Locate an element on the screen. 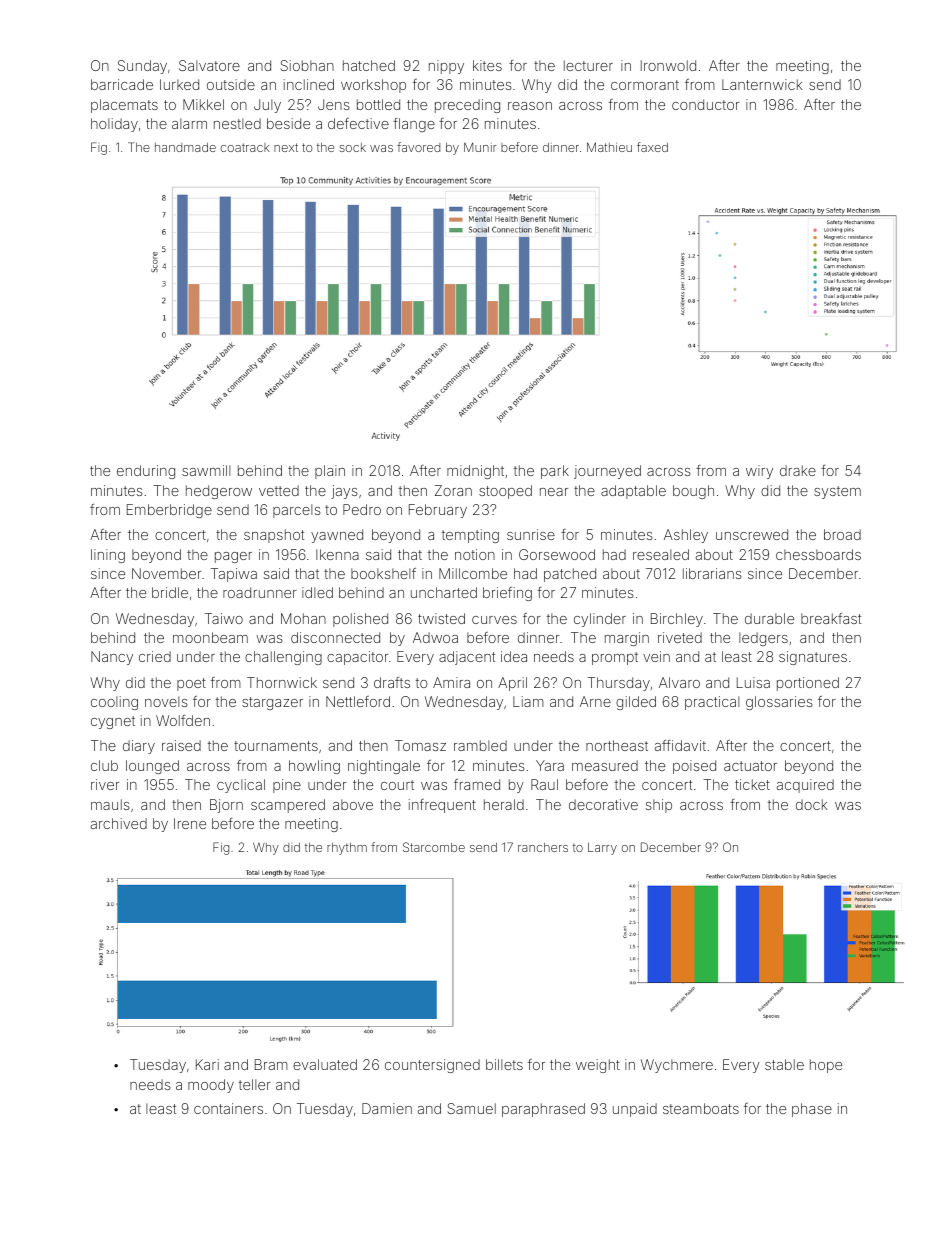 The height and width of the screenshot is (1233, 952). Kari is located at coordinates (207, 1064).
